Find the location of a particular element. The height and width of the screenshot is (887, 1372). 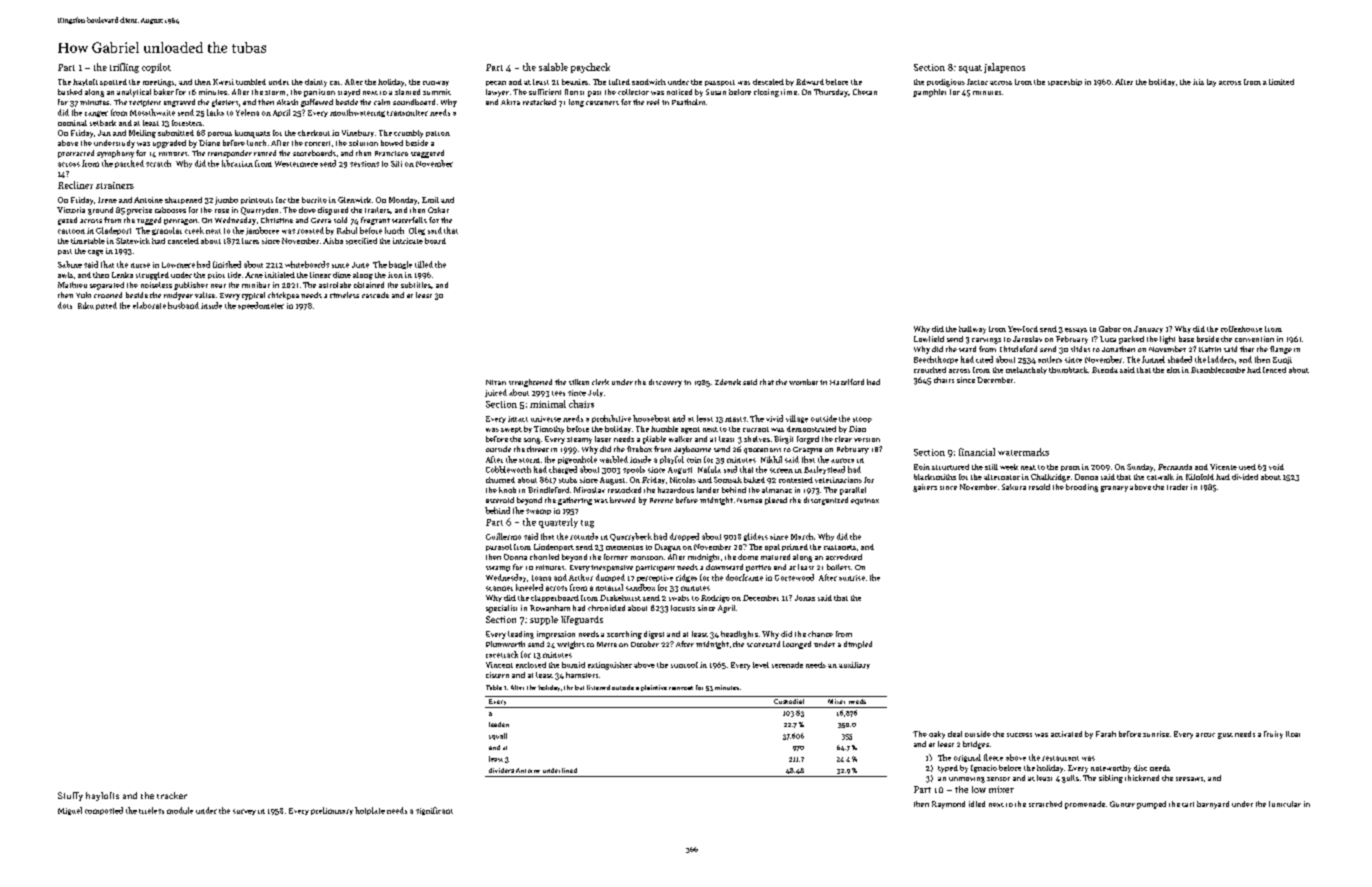

chickpea is located at coordinates (283, 296).
